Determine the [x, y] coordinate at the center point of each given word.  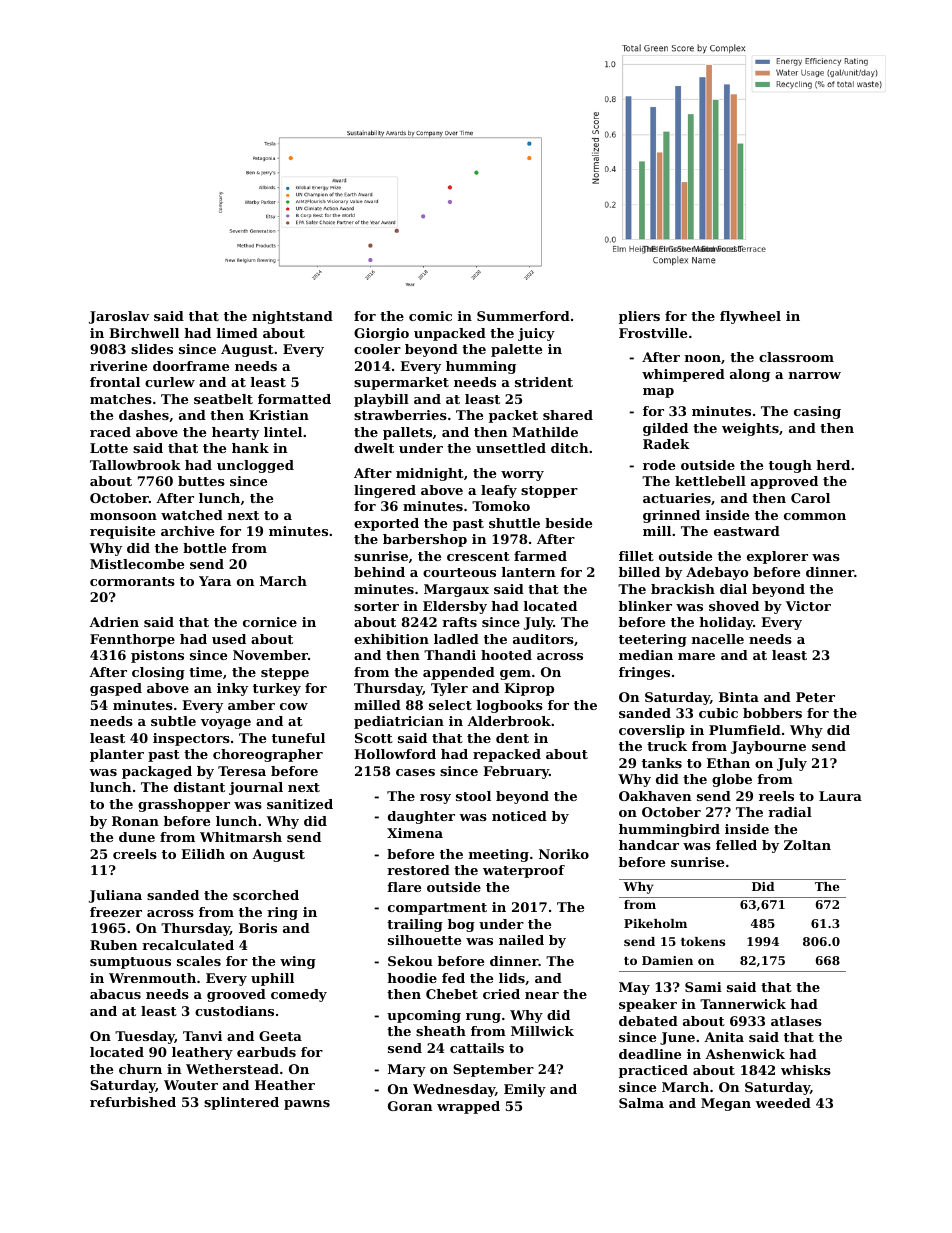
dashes [144, 415]
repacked [507, 755]
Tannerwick [743, 1004]
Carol [810, 498]
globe [732, 780]
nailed [521, 940]
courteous [459, 572]
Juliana [115, 896]
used [229, 639]
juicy [536, 334]
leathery [202, 1053]
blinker [645, 606]
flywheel [750, 317]
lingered [385, 491]
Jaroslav [119, 317]
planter [117, 755]
